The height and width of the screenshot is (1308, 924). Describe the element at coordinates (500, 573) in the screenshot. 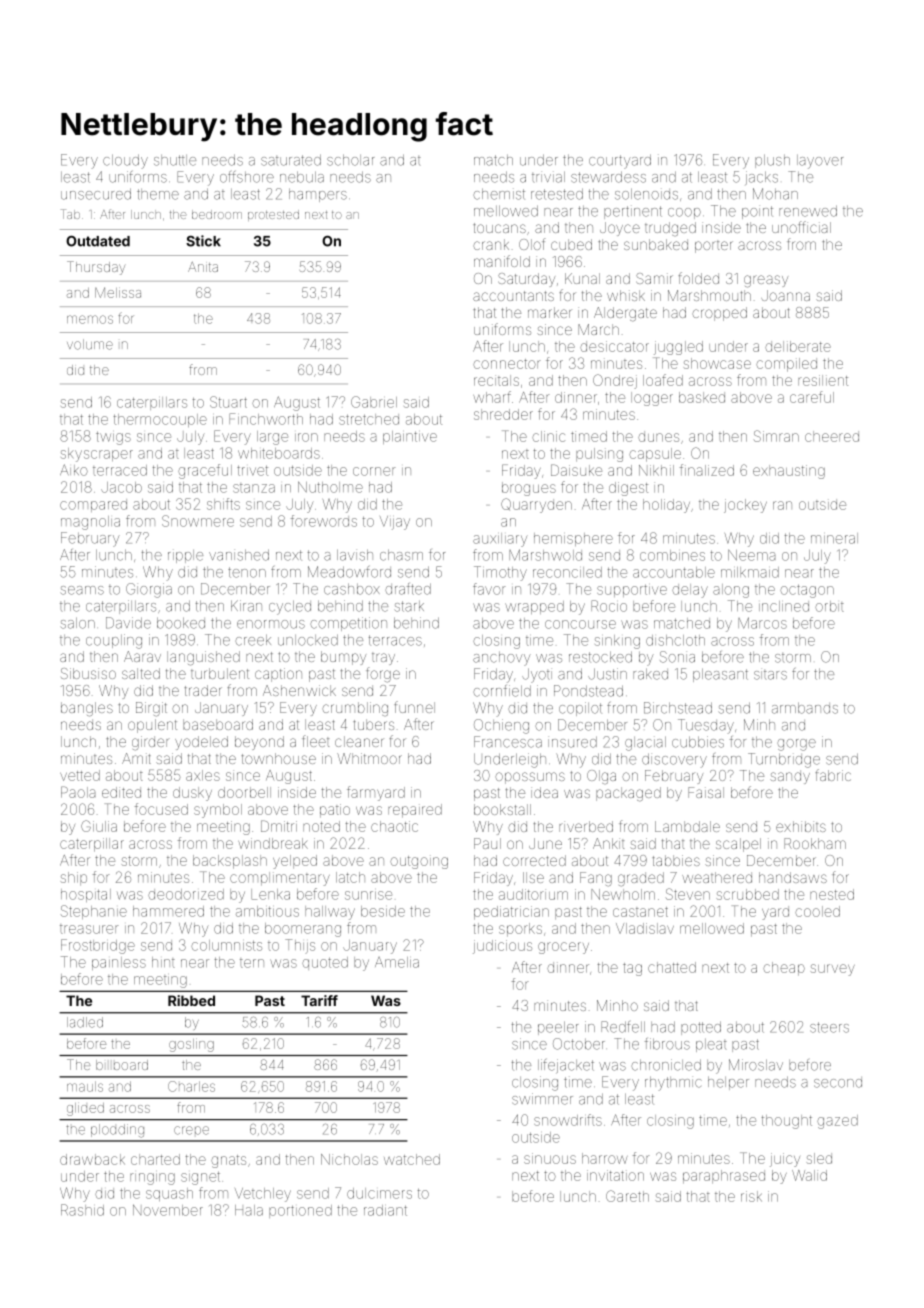

I see `Timothy` at that location.
